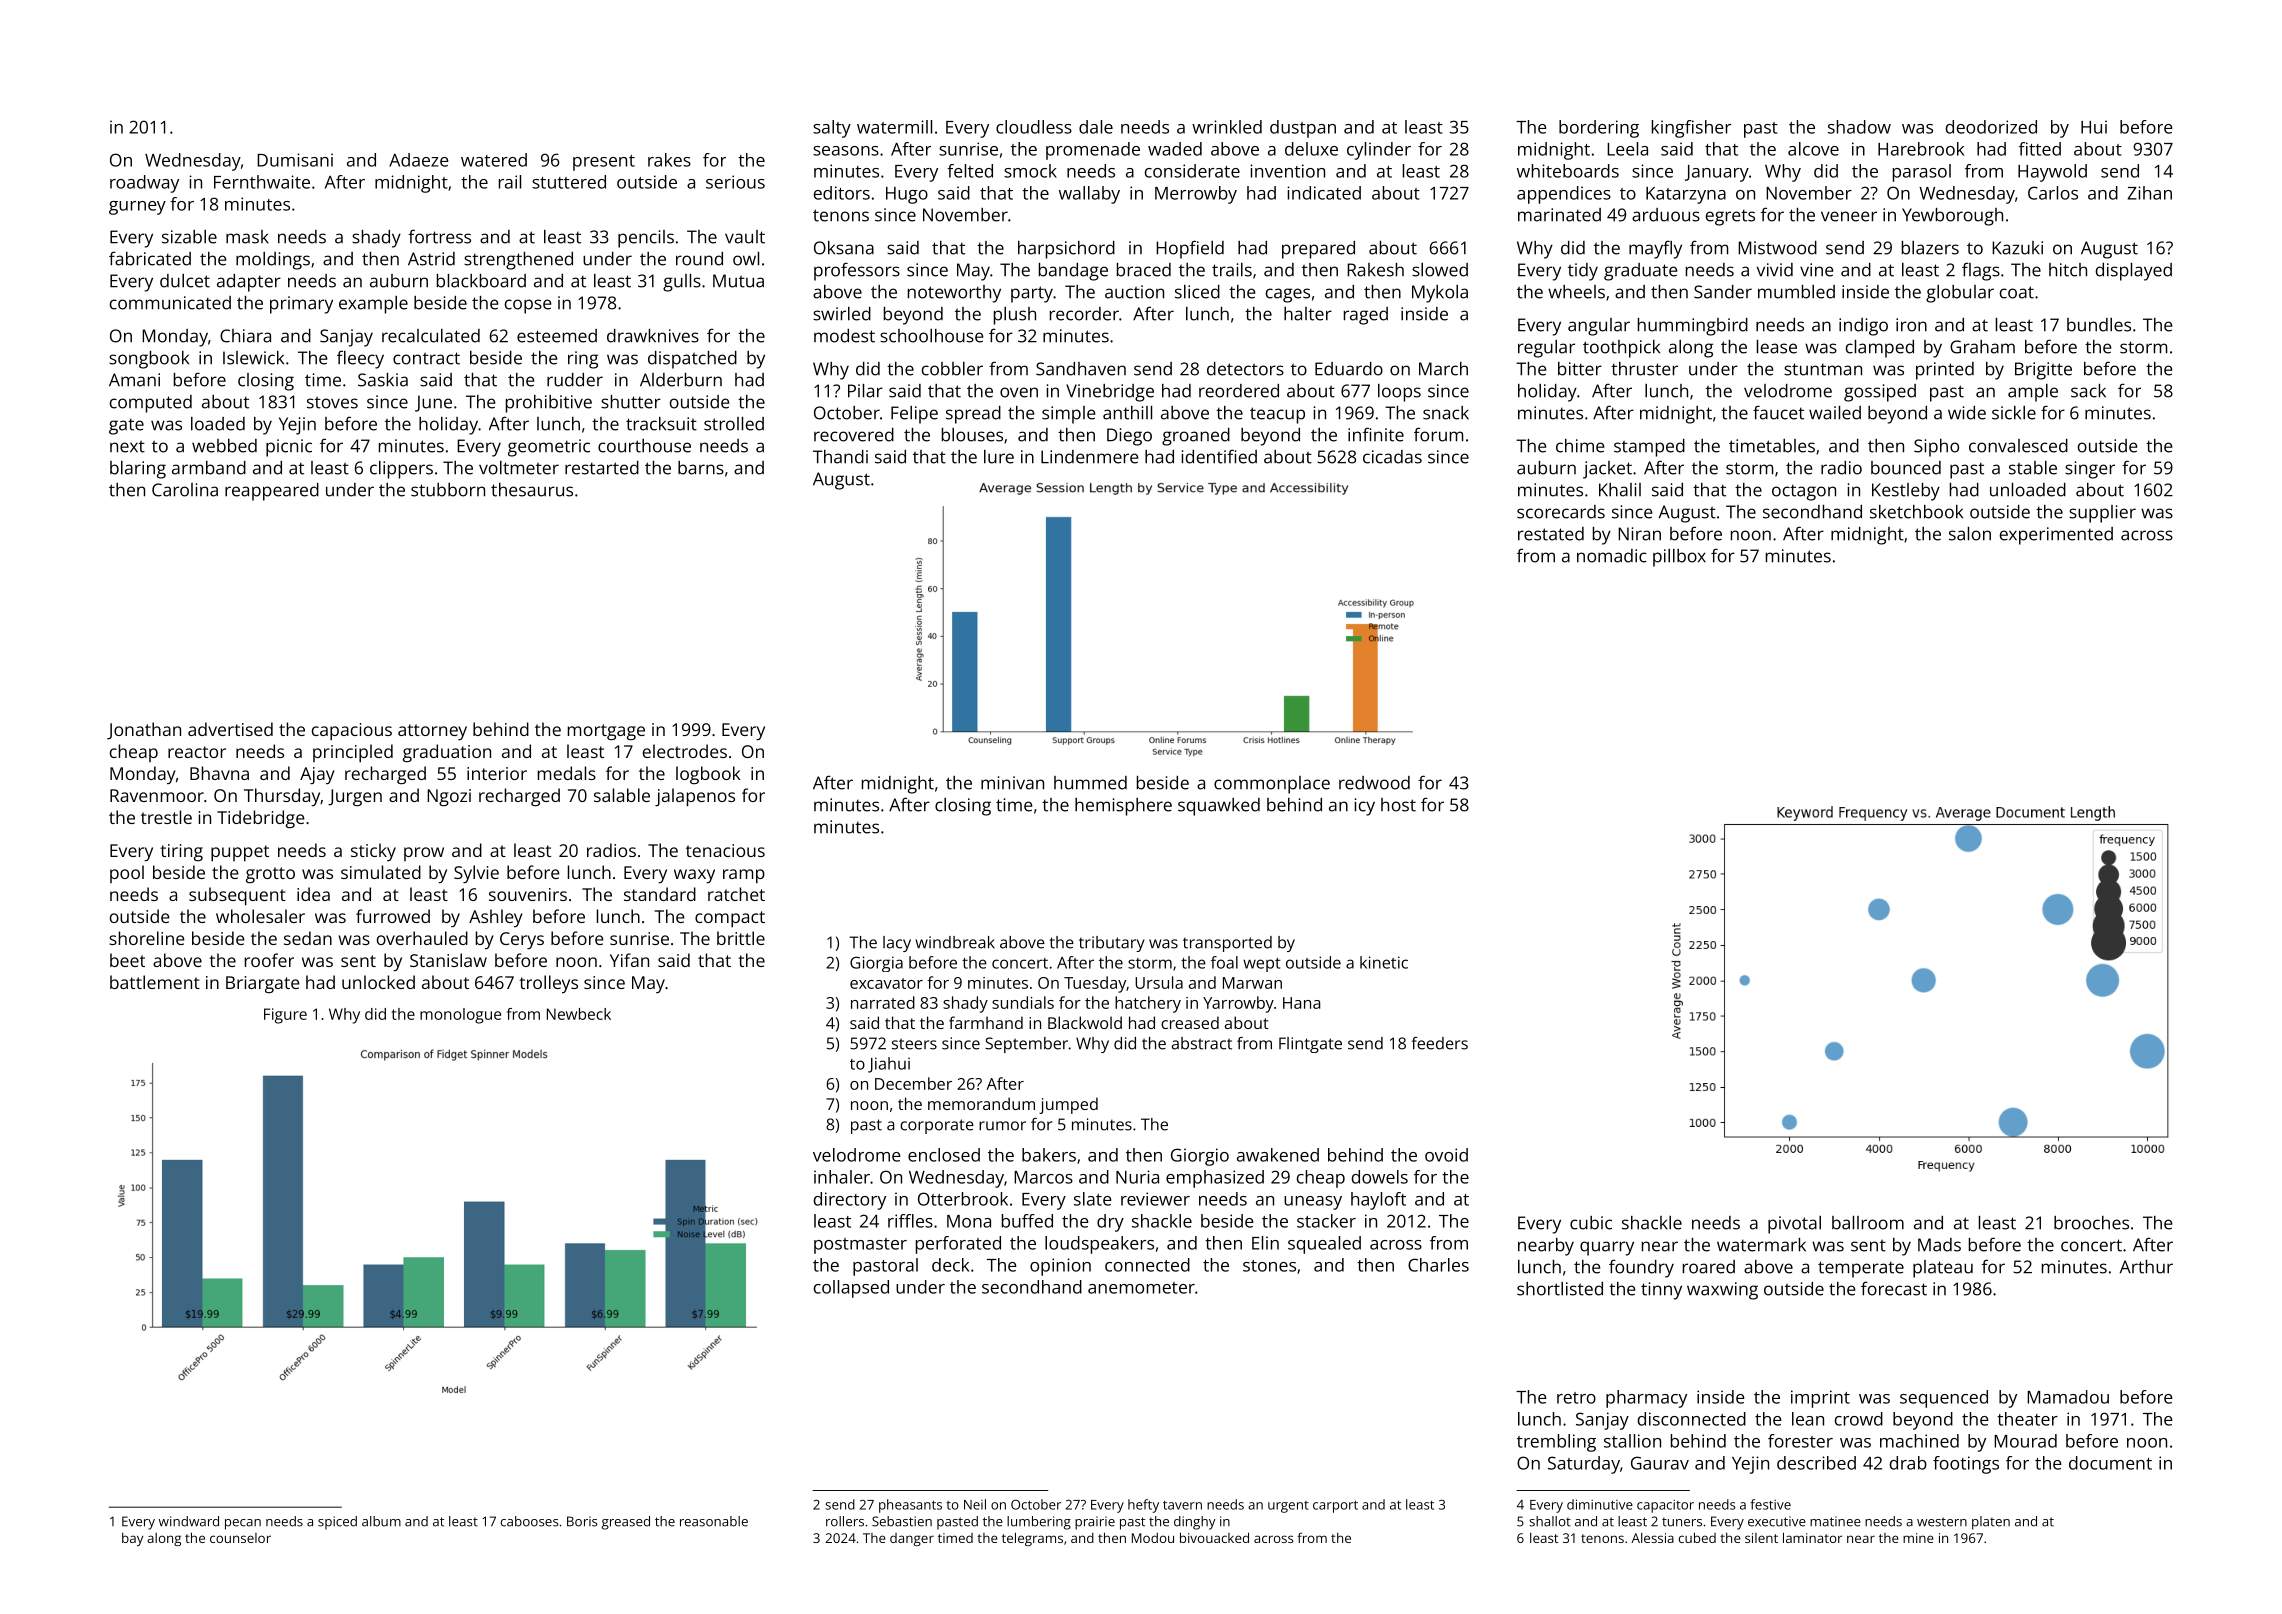 The image size is (2282, 1614). What do you see at coordinates (155, 982) in the screenshot?
I see `battlement` at bounding box center [155, 982].
